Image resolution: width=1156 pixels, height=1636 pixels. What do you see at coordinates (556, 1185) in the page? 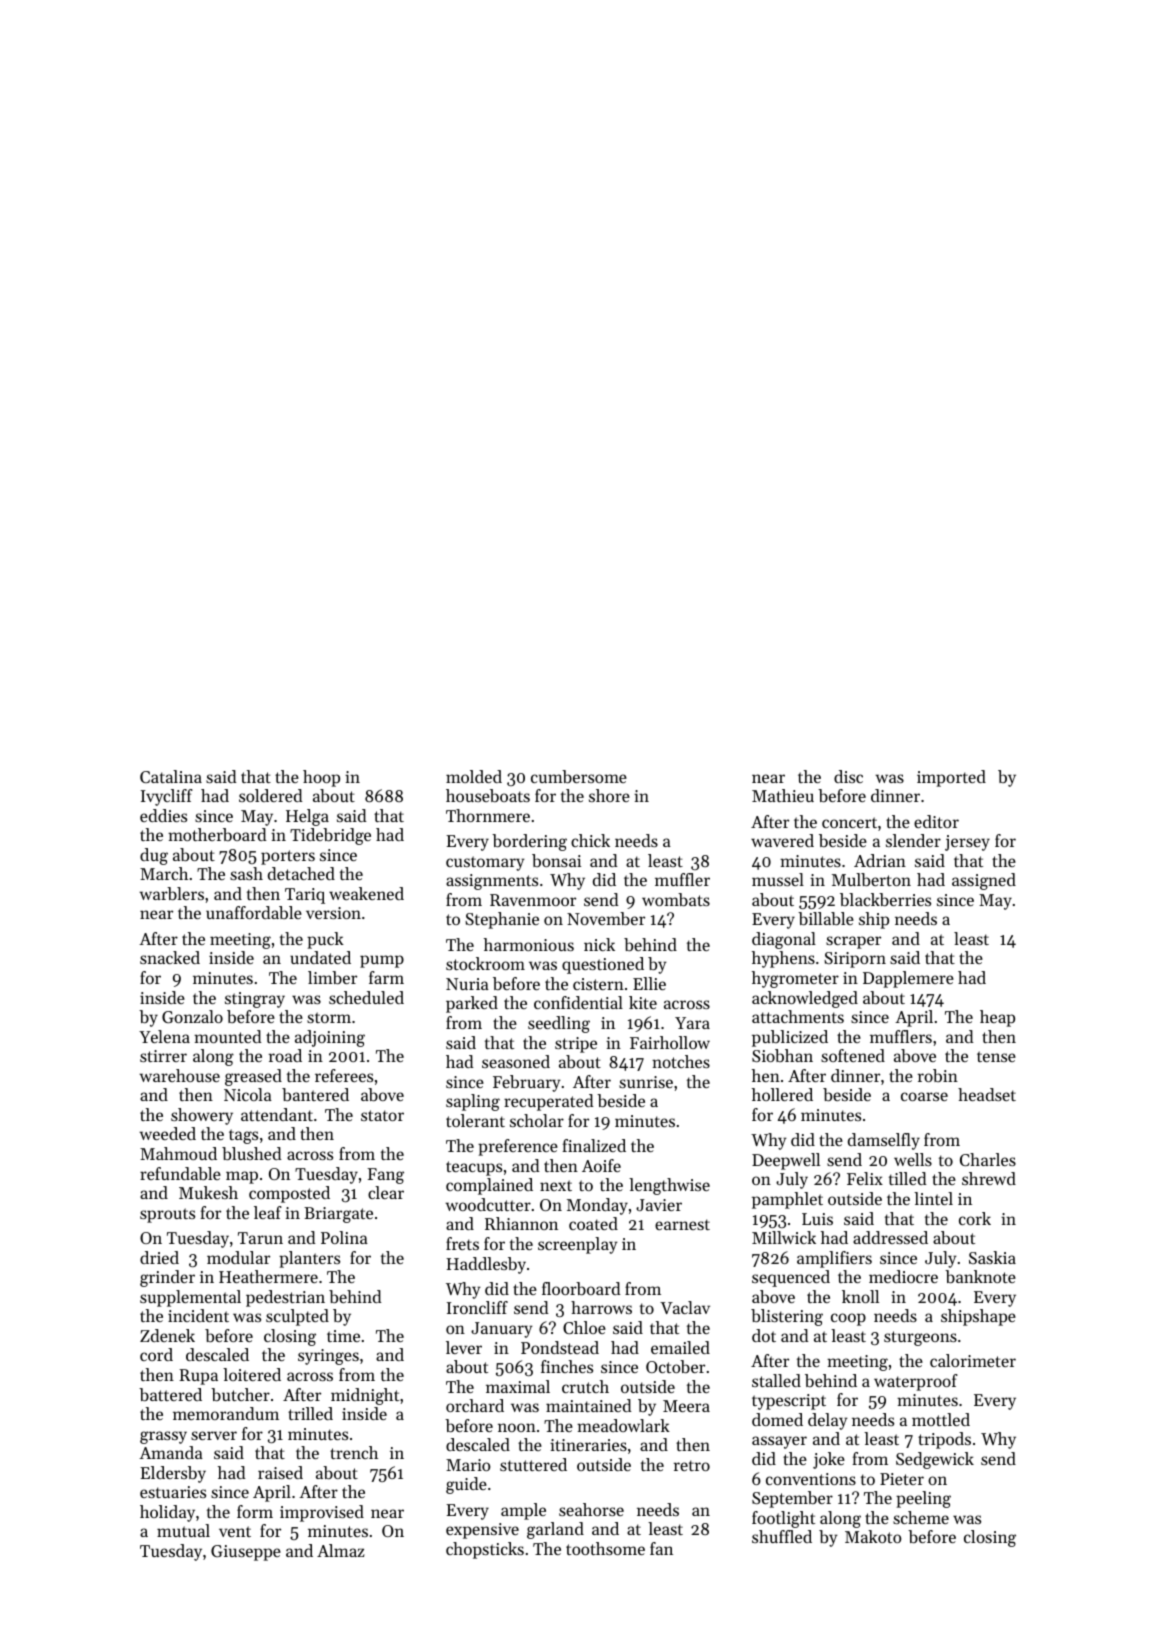
I see `next` at bounding box center [556, 1185].
